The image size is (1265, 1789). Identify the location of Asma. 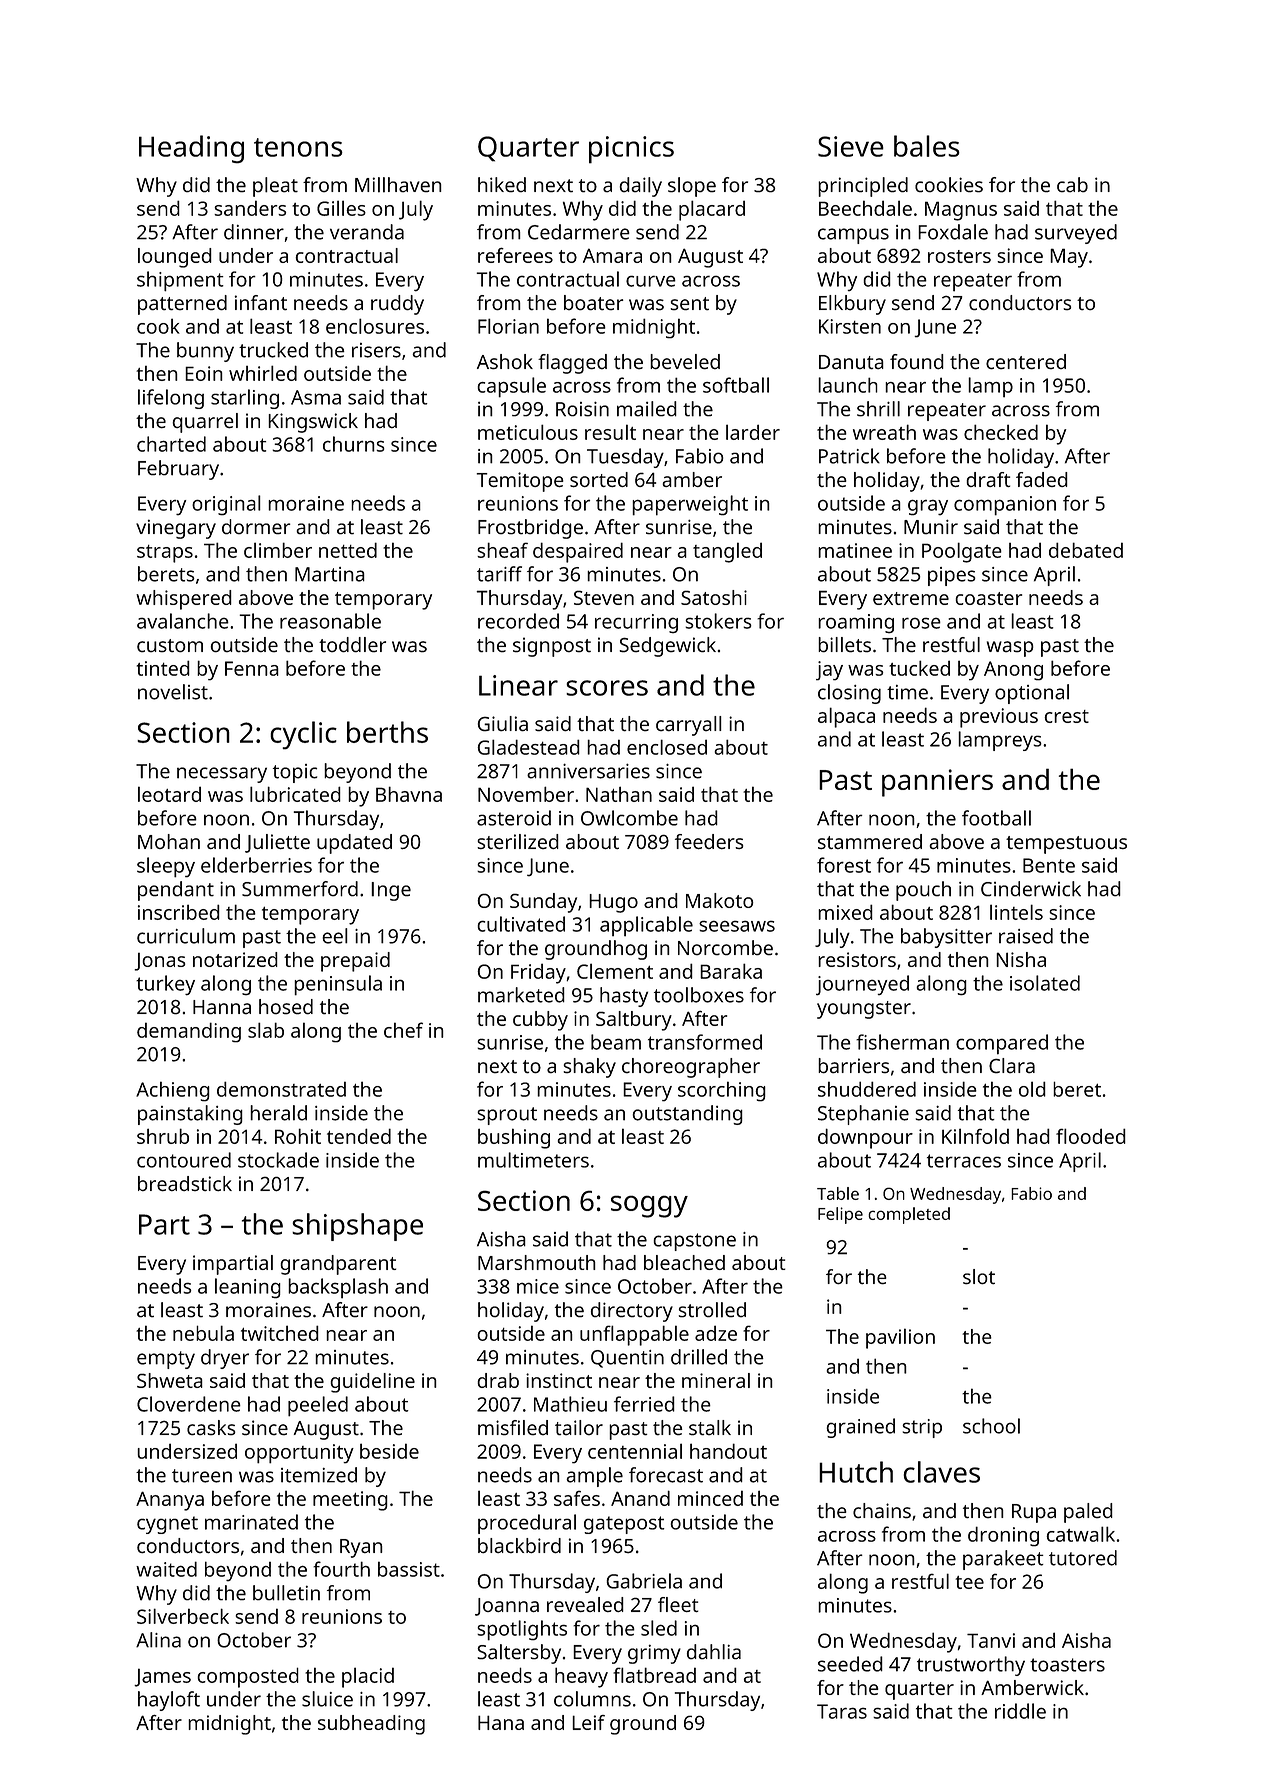
(316, 397).
